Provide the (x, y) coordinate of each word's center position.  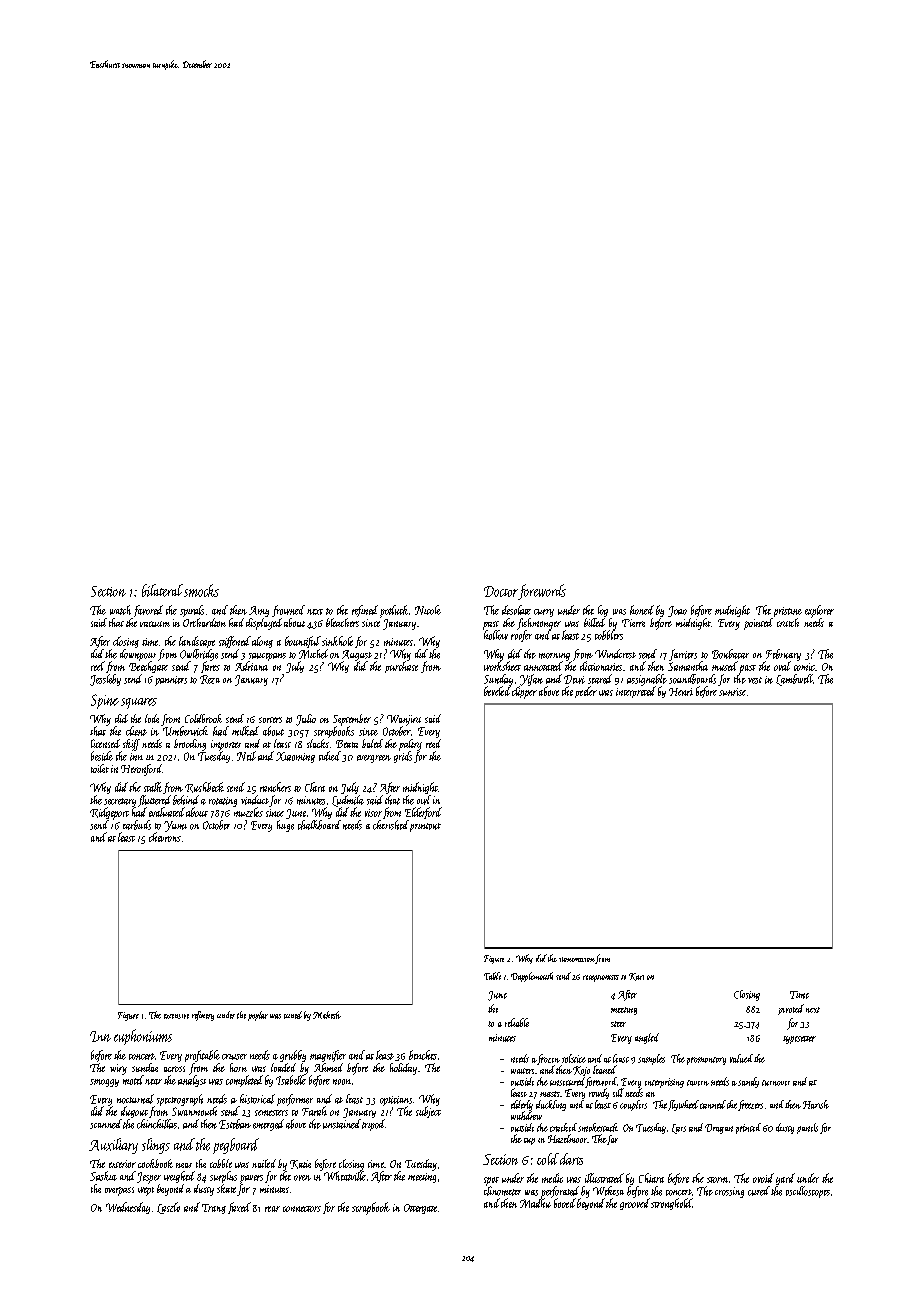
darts (571, 1159)
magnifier (328, 1056)
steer (618, 1024)
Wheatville (345, 1176)
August (357, 655)
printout (425, 827)
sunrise (732, 692)
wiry (118, 1069)
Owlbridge (199, 655)
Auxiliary (113, 1146)
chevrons (165, 837)
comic (804, 667)
